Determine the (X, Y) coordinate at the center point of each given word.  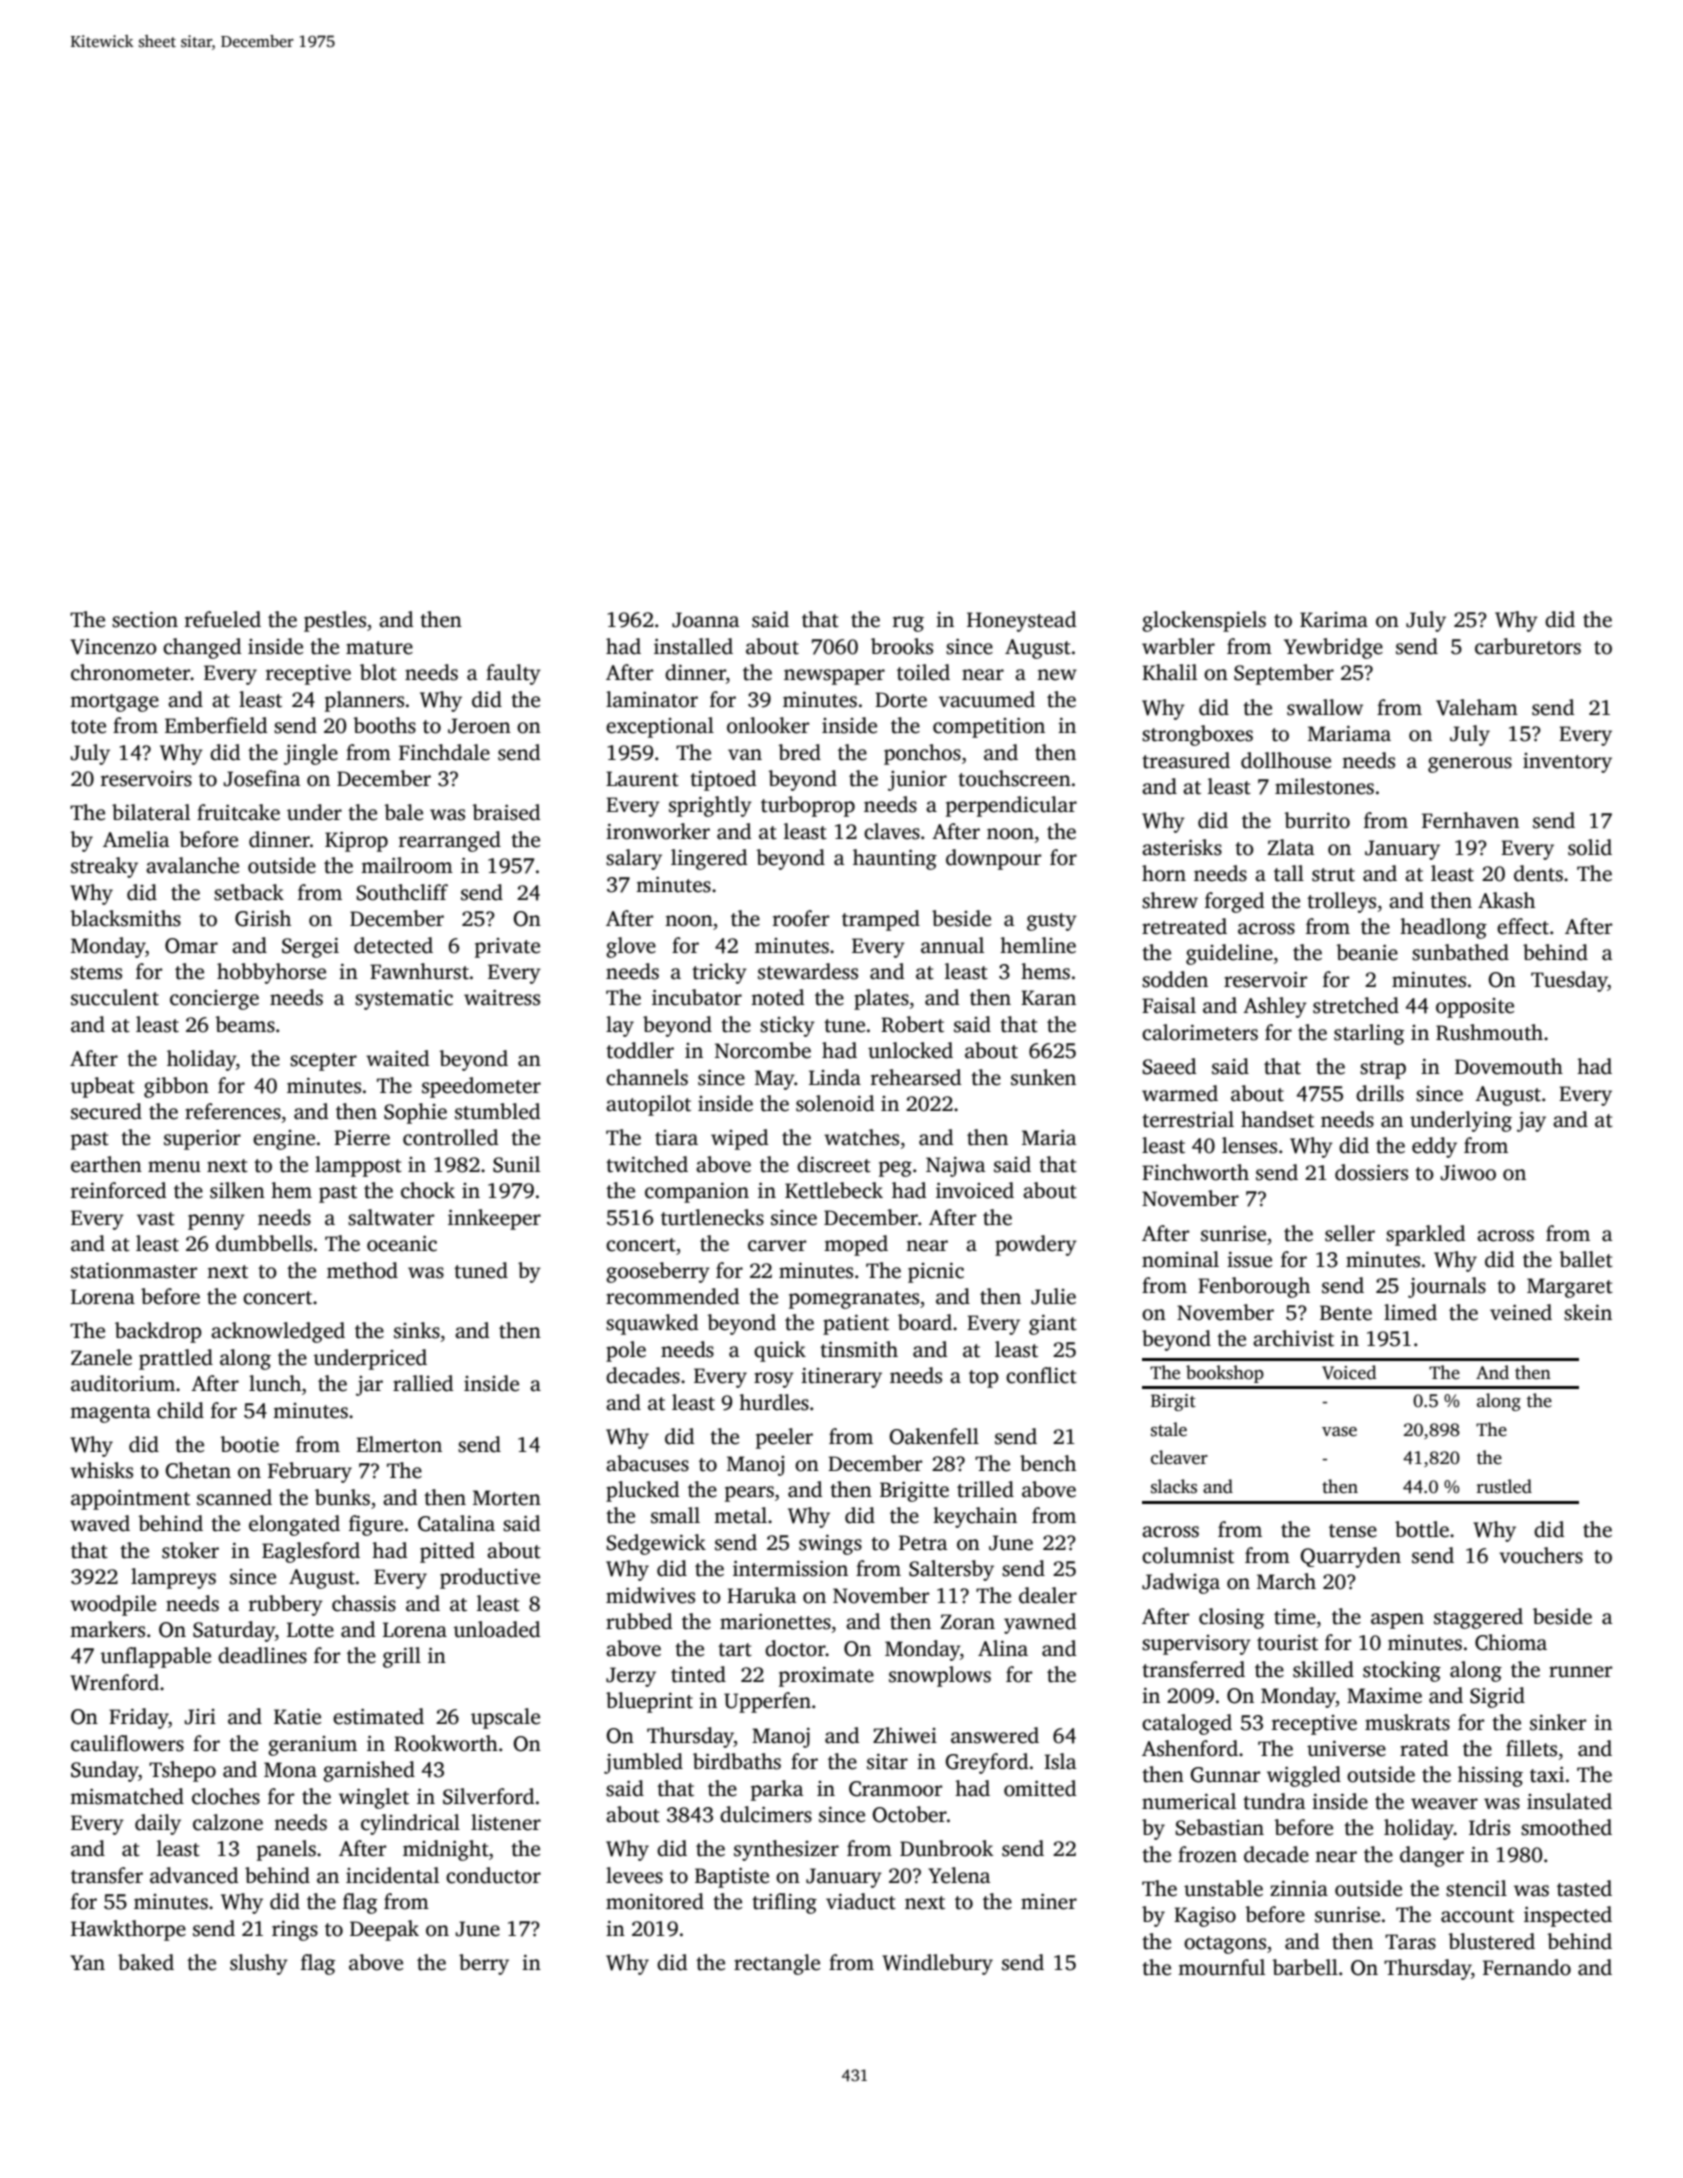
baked (146, 1962)
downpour (993, 859)
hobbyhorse (271, 973)
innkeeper (494, 1219)
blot (378, 672)
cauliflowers (127, 1743)
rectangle (777, 1964)
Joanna (705, 620)
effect (1523, 926)
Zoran (967, 1622)
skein (1588, 1312)
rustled (1504, 1486)
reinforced (118, 1190)
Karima (1334, 620)
